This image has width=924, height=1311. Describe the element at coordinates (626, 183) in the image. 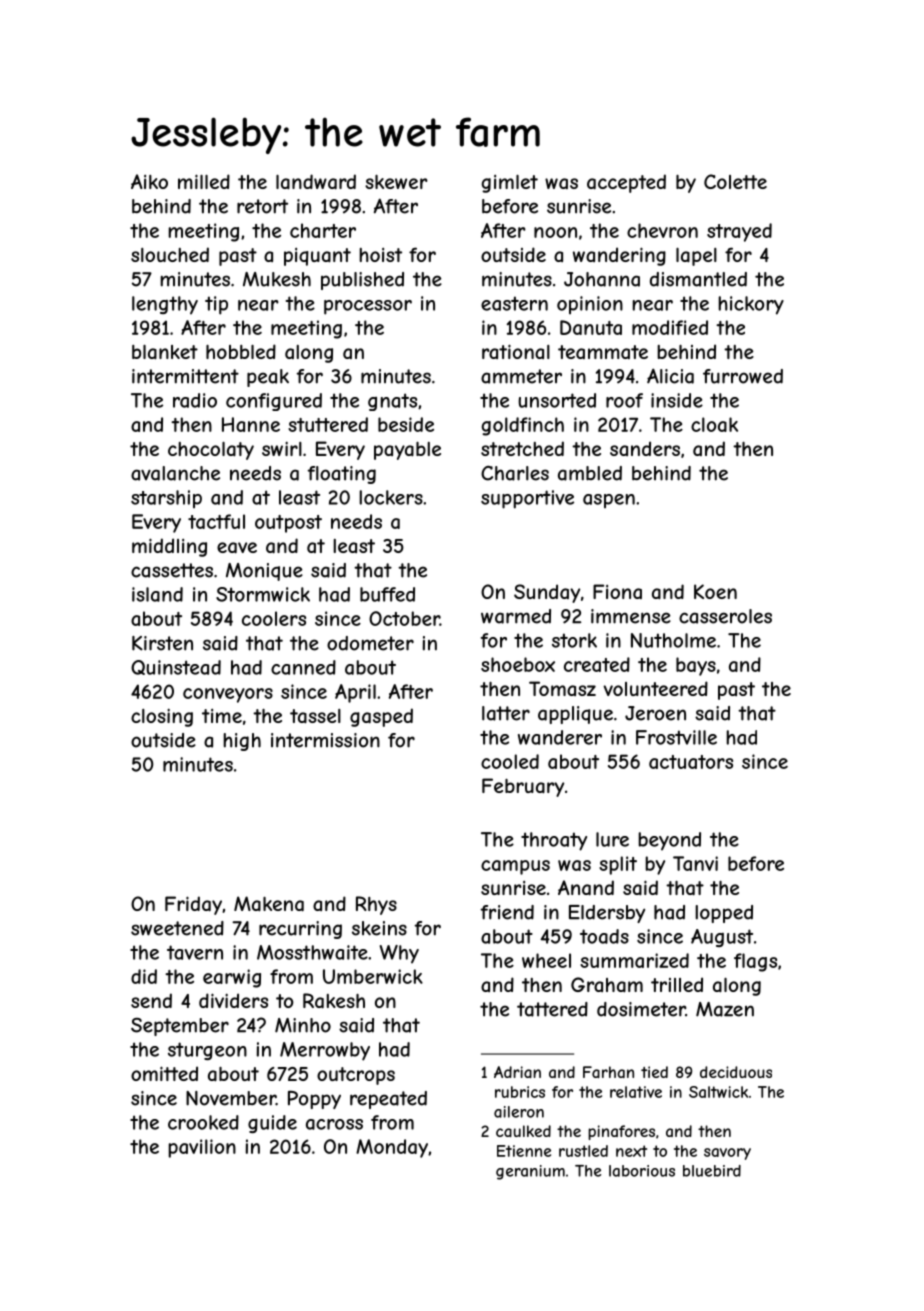

I see `accepted` at that location.
